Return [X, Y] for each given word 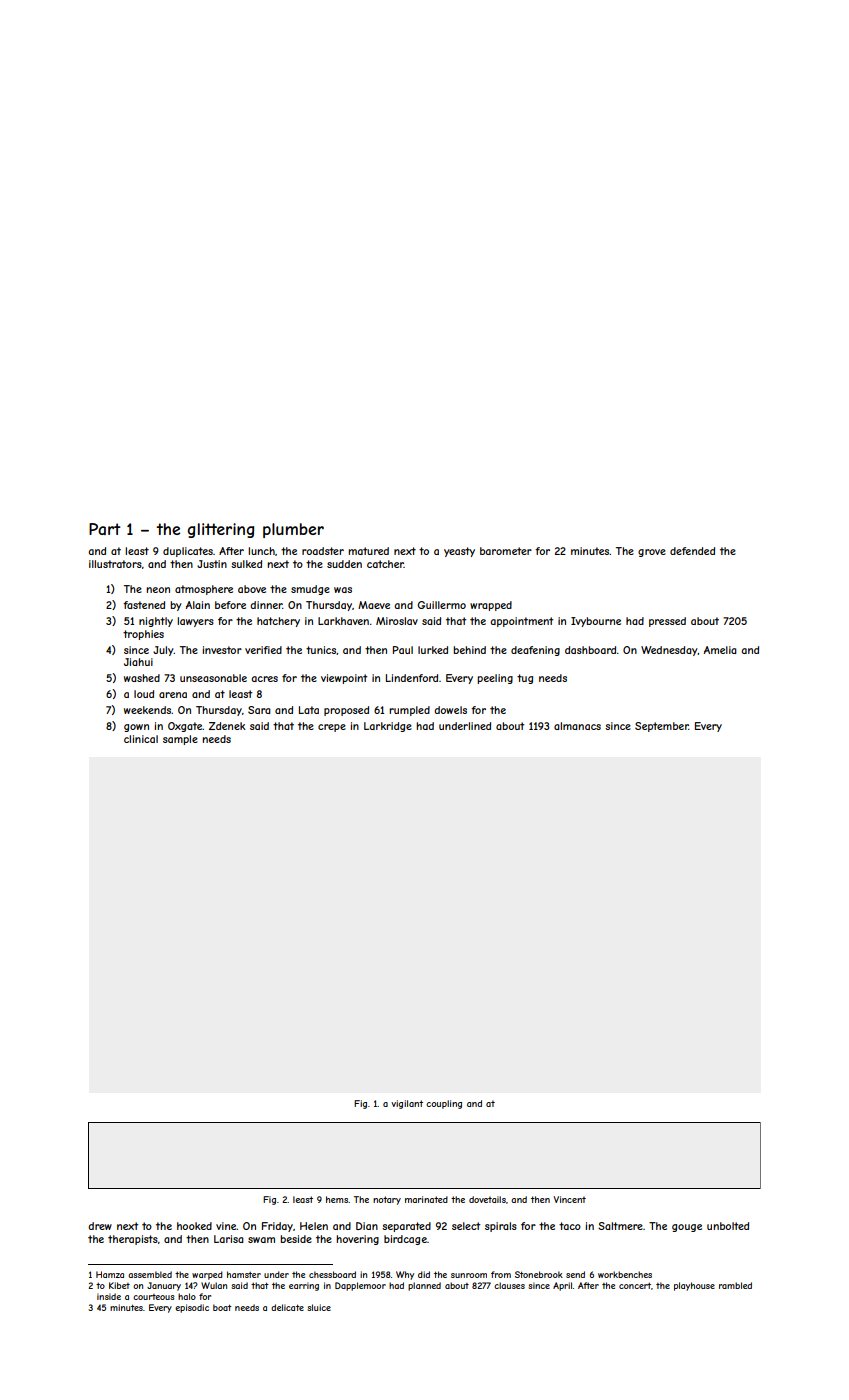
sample [180, 740]
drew [100, 1226]
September [662, 727]
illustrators [115, 564]
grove [652, 553]
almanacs [577, 726]
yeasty [459, 552]
